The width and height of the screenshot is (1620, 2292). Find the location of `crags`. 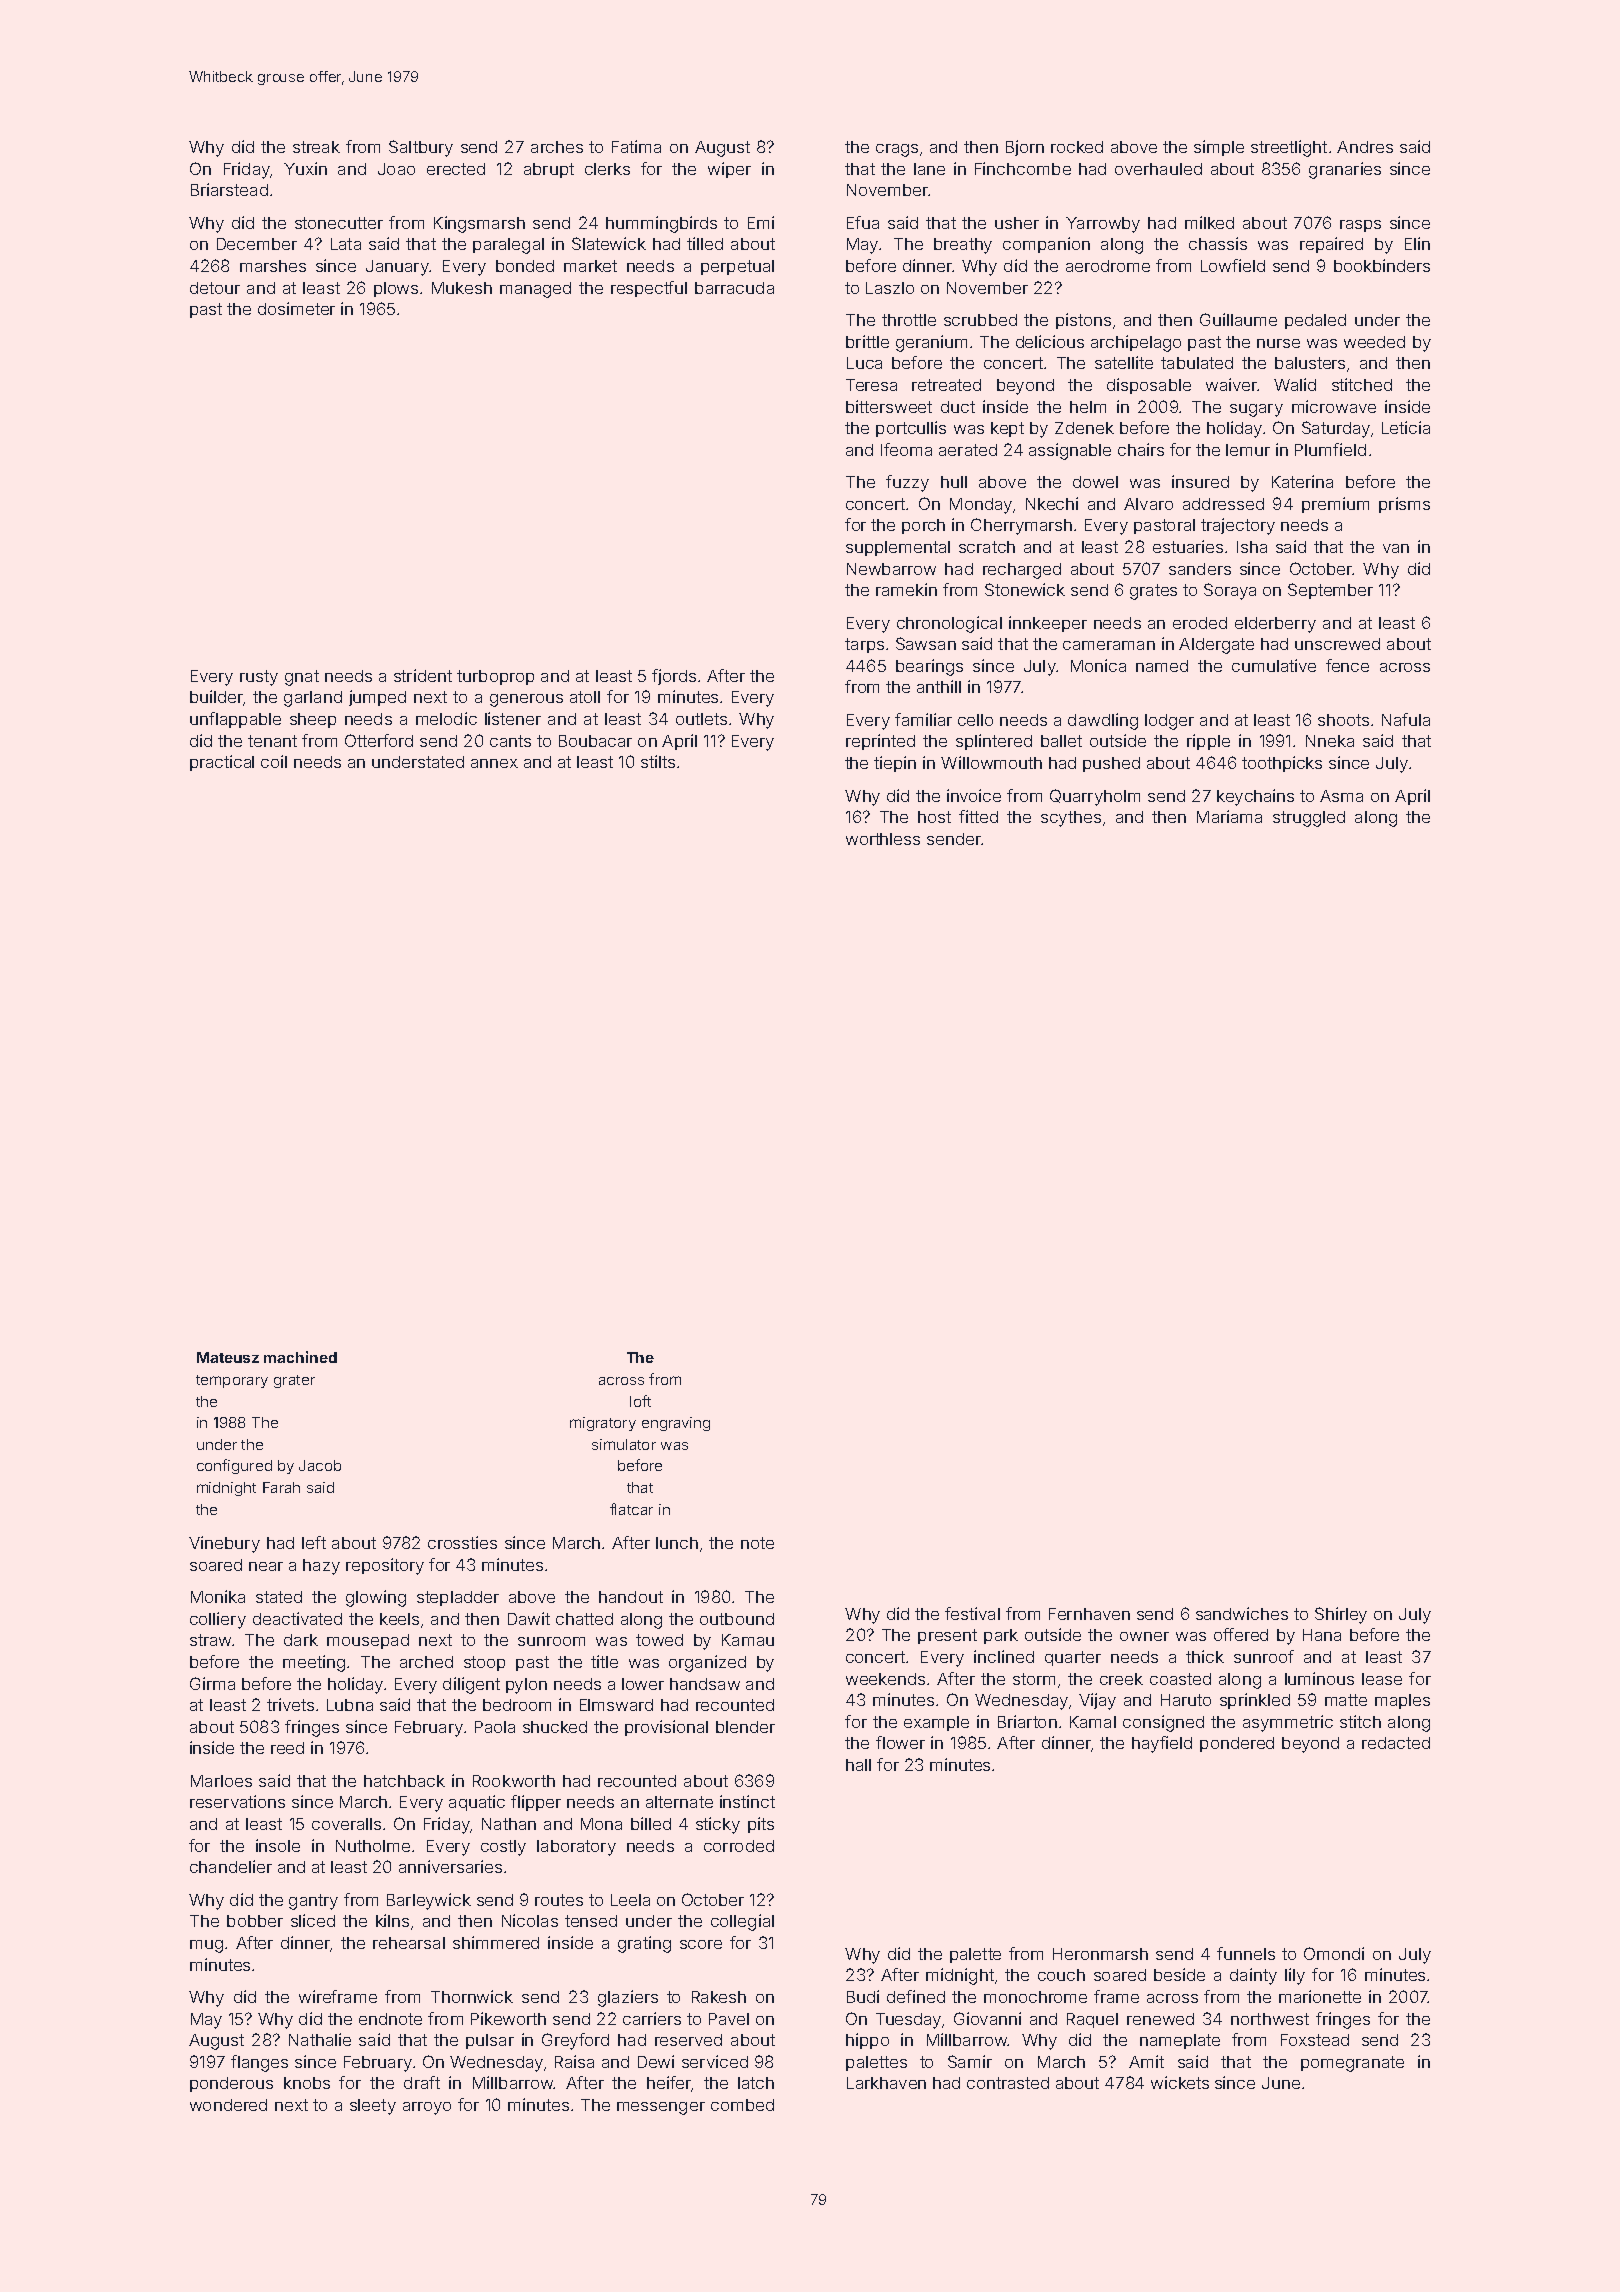

crags is located at coordinates (897, 150).
